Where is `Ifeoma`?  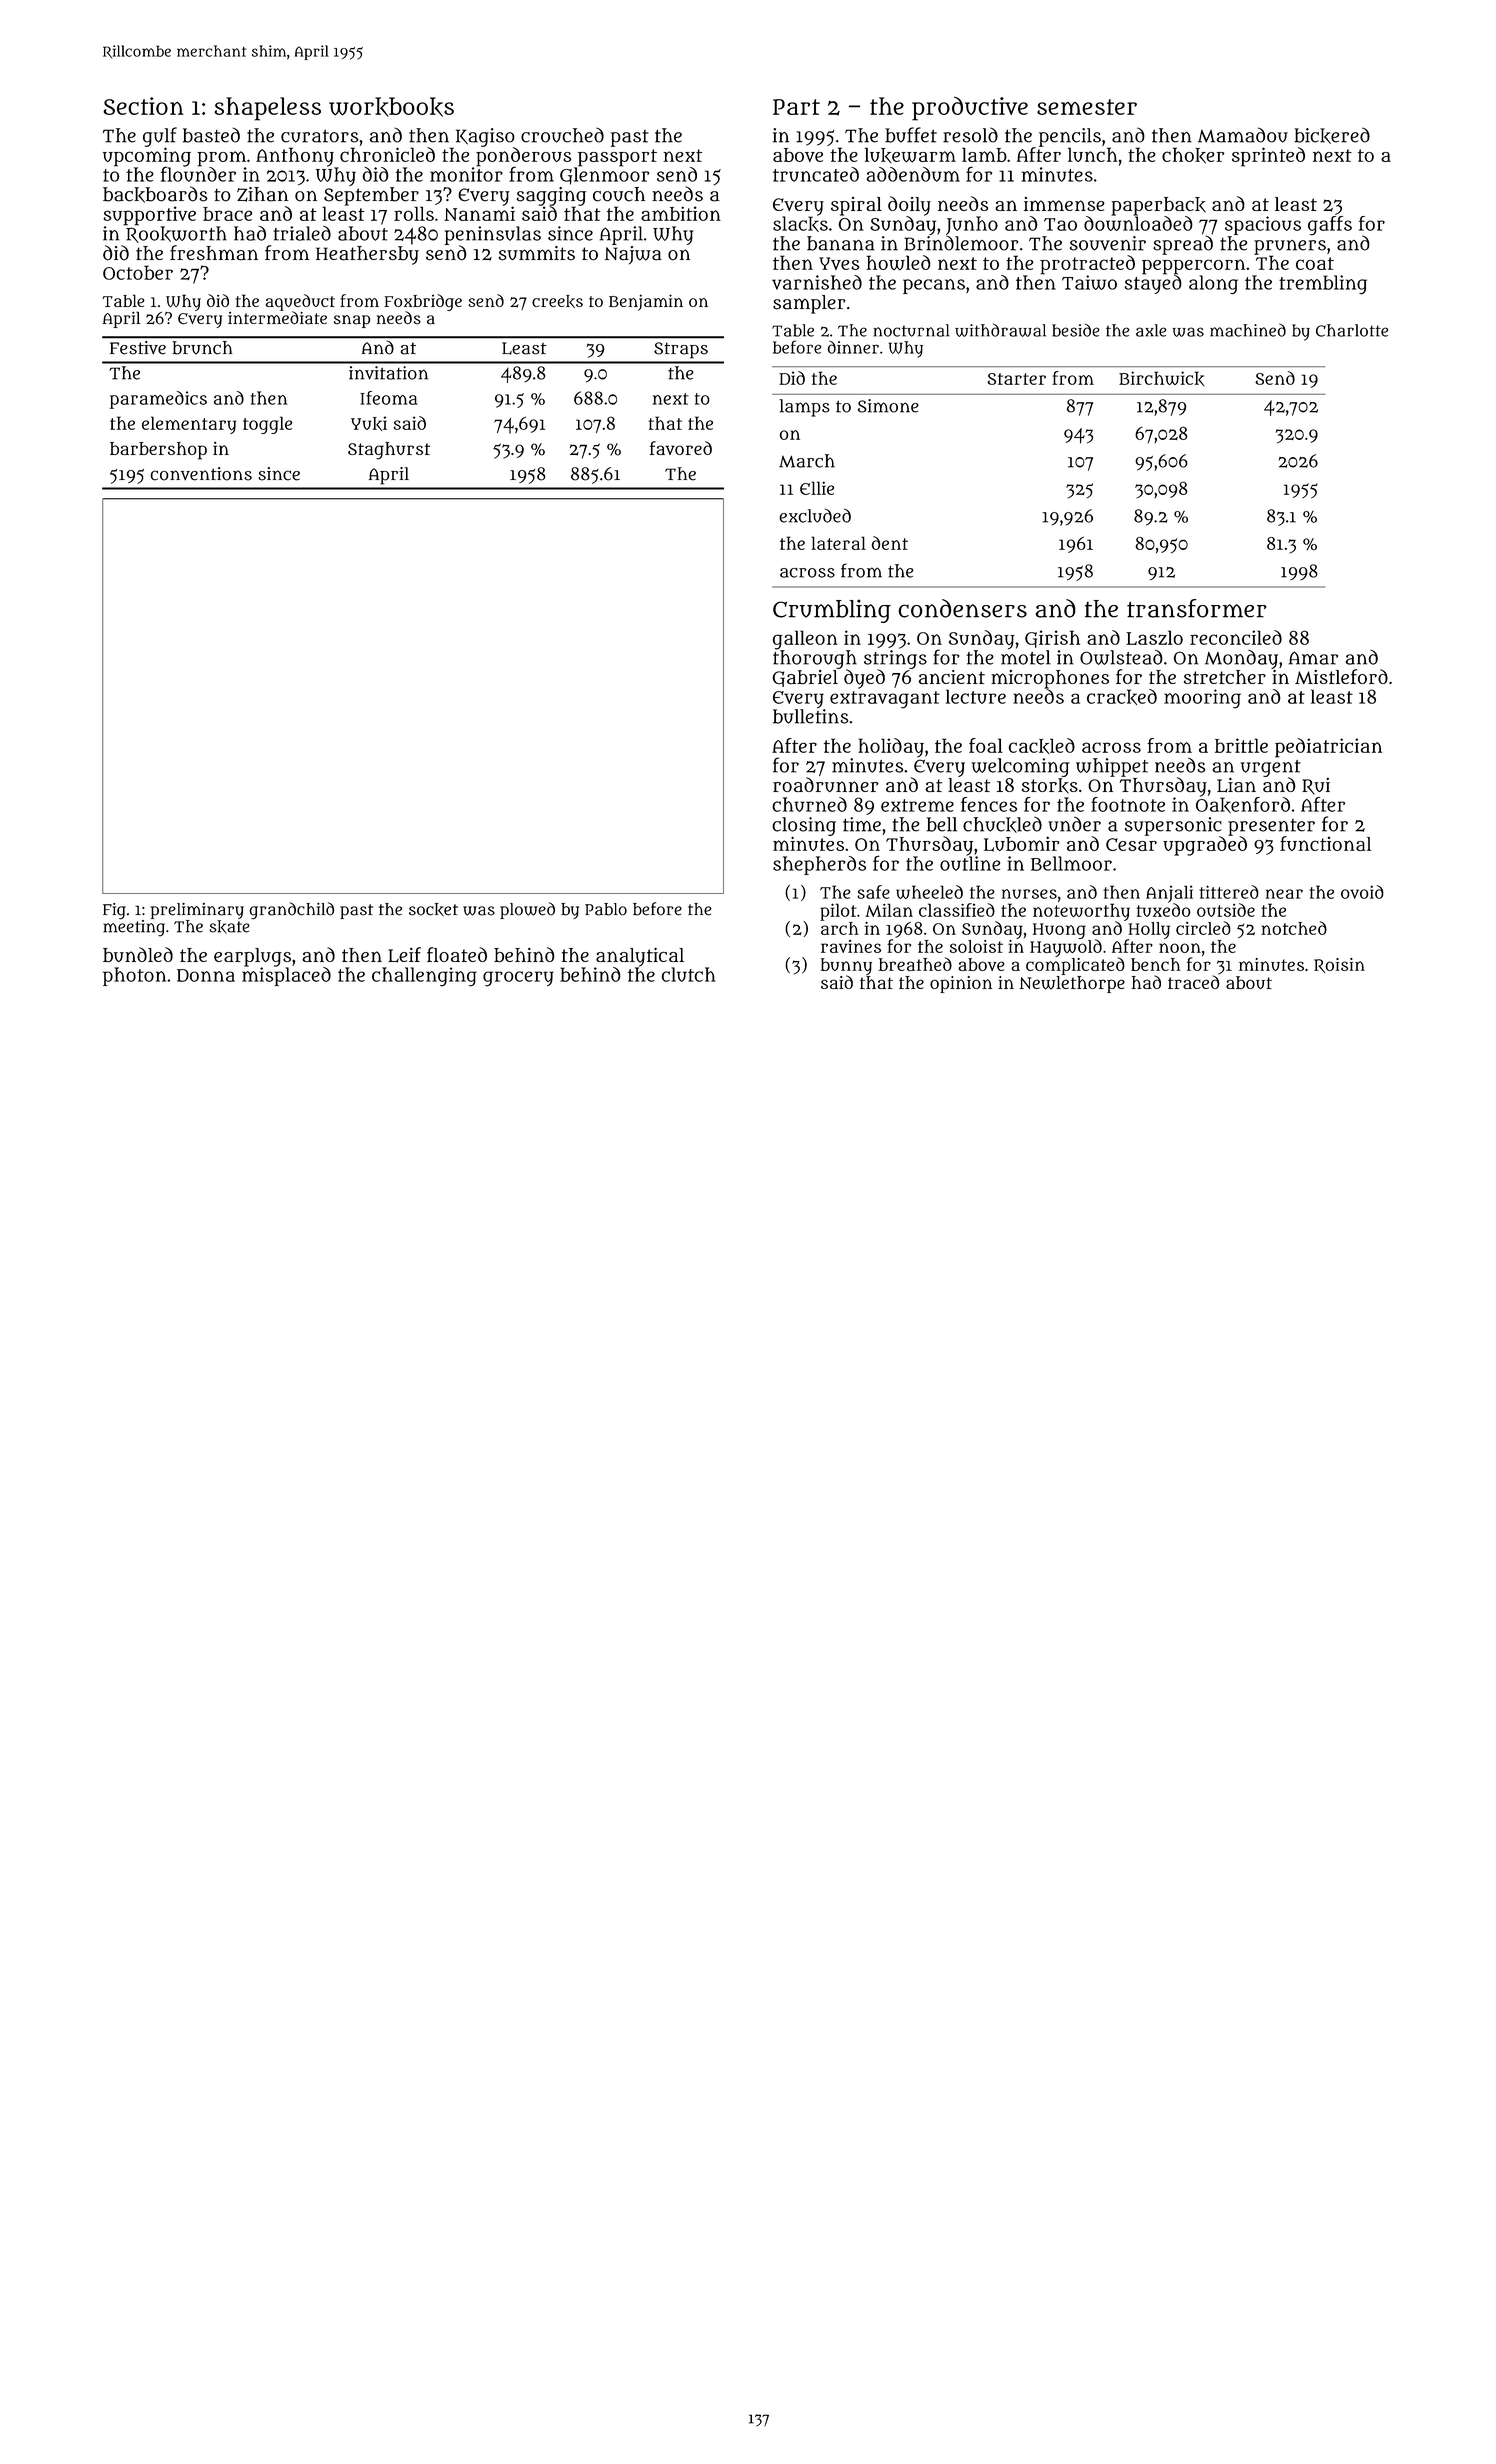
Ifeoma is located at coordinates (389, 398).
